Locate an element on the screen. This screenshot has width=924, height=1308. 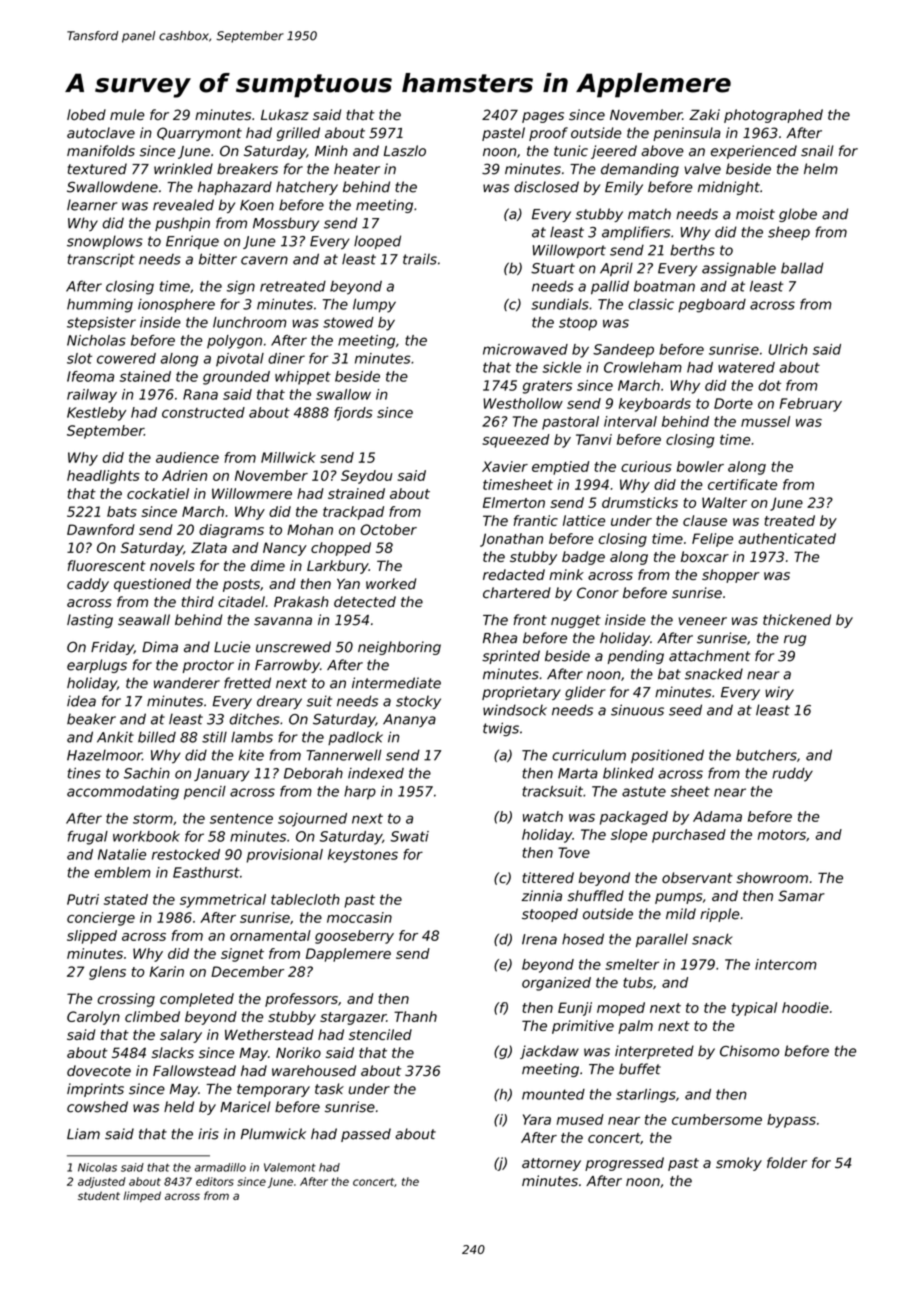
globe is located at coordinates (798, 215).
